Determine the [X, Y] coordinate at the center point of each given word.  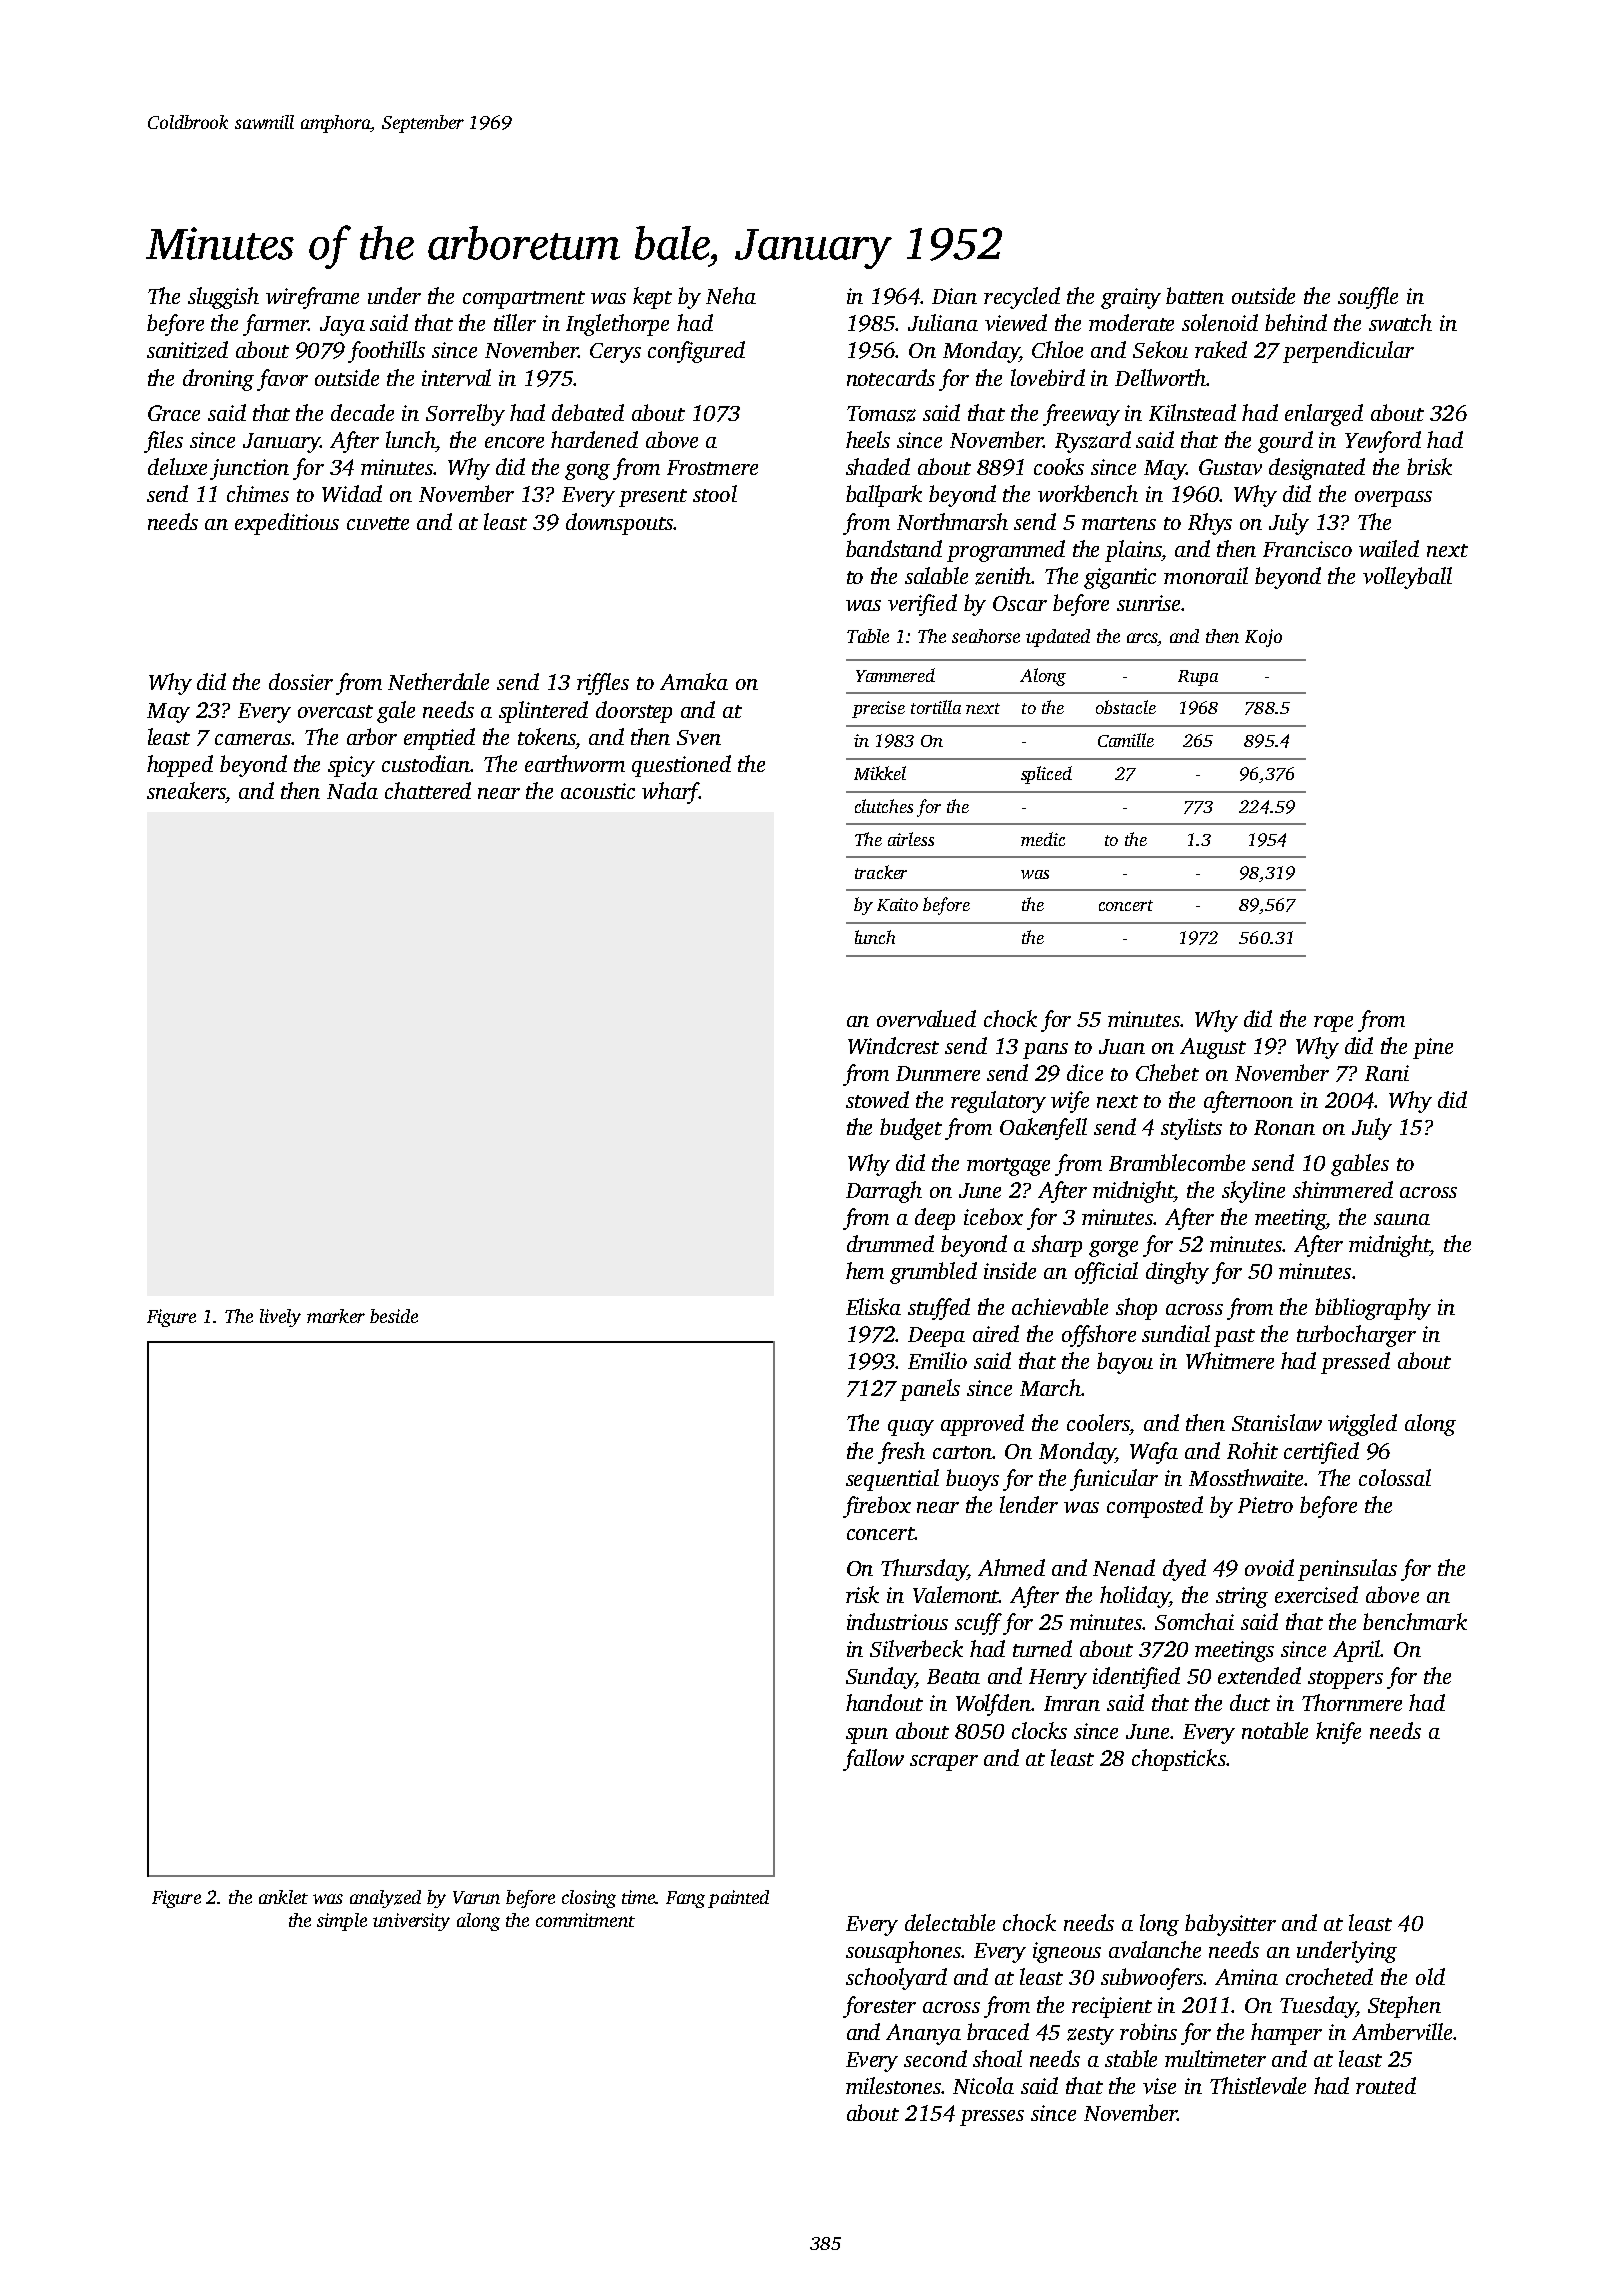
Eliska [873, 1306]
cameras [253, 739]
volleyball [1407, 578]
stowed [877, 1099]
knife [1338, 1733]
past [1234, 1338]
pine [1433, 1048]
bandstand [894, 548]
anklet [283, 1897]
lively [280, 1318]
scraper [944, 1763]
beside [394, 1316]
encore [514, 442]
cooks [1059, 466]
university [411, 1922]
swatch [1400, 322]
